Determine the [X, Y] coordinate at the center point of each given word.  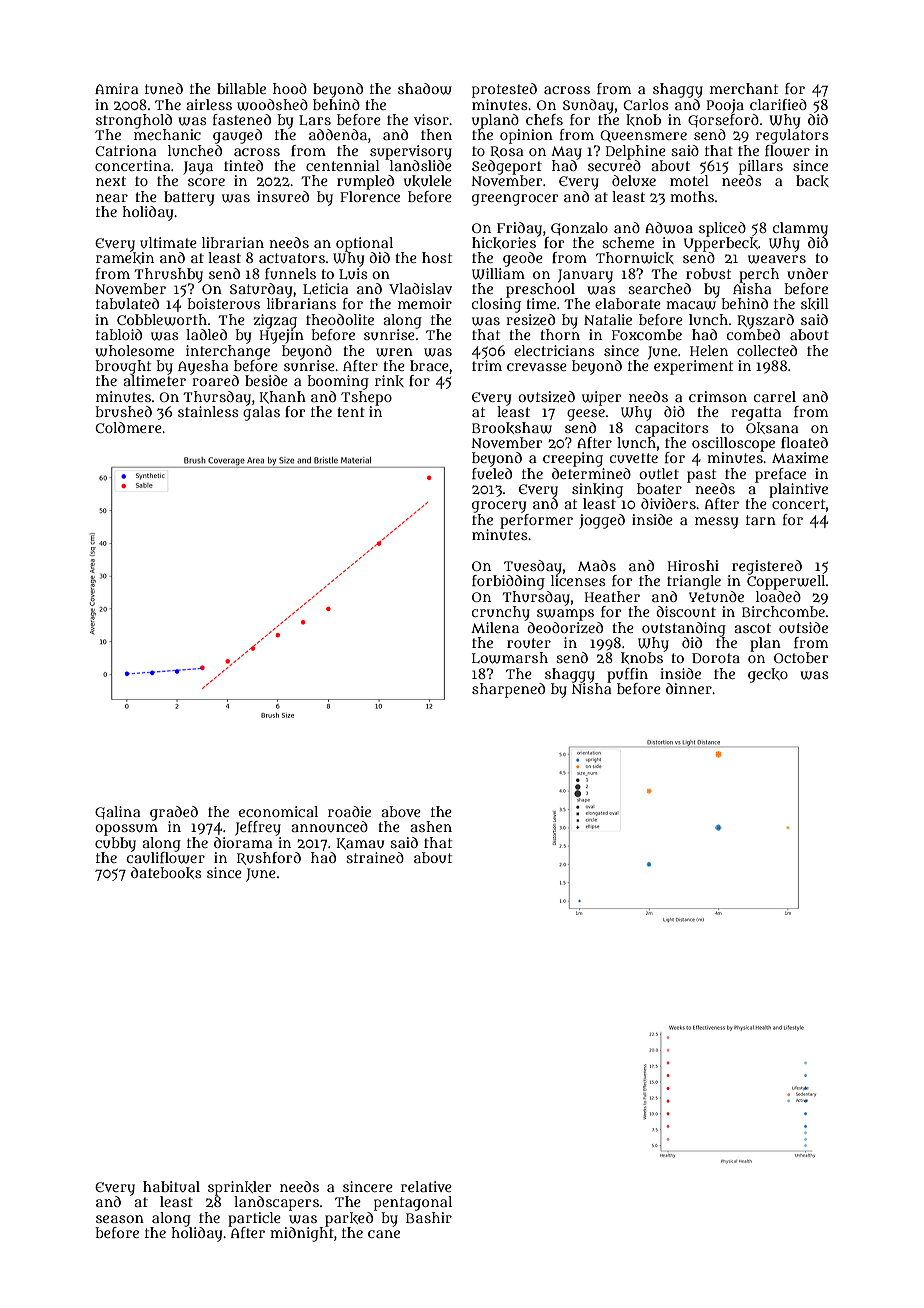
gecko [768, 675]
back [812, 181]
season [120, 1219]
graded [174, 813]
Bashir [429, 1217]
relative [426, 1186]
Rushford [269, 858]
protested [504, 90]
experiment [693, 367]
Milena [495, 627]
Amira [117, 88]
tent [351, 412]
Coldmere [128, 427]
